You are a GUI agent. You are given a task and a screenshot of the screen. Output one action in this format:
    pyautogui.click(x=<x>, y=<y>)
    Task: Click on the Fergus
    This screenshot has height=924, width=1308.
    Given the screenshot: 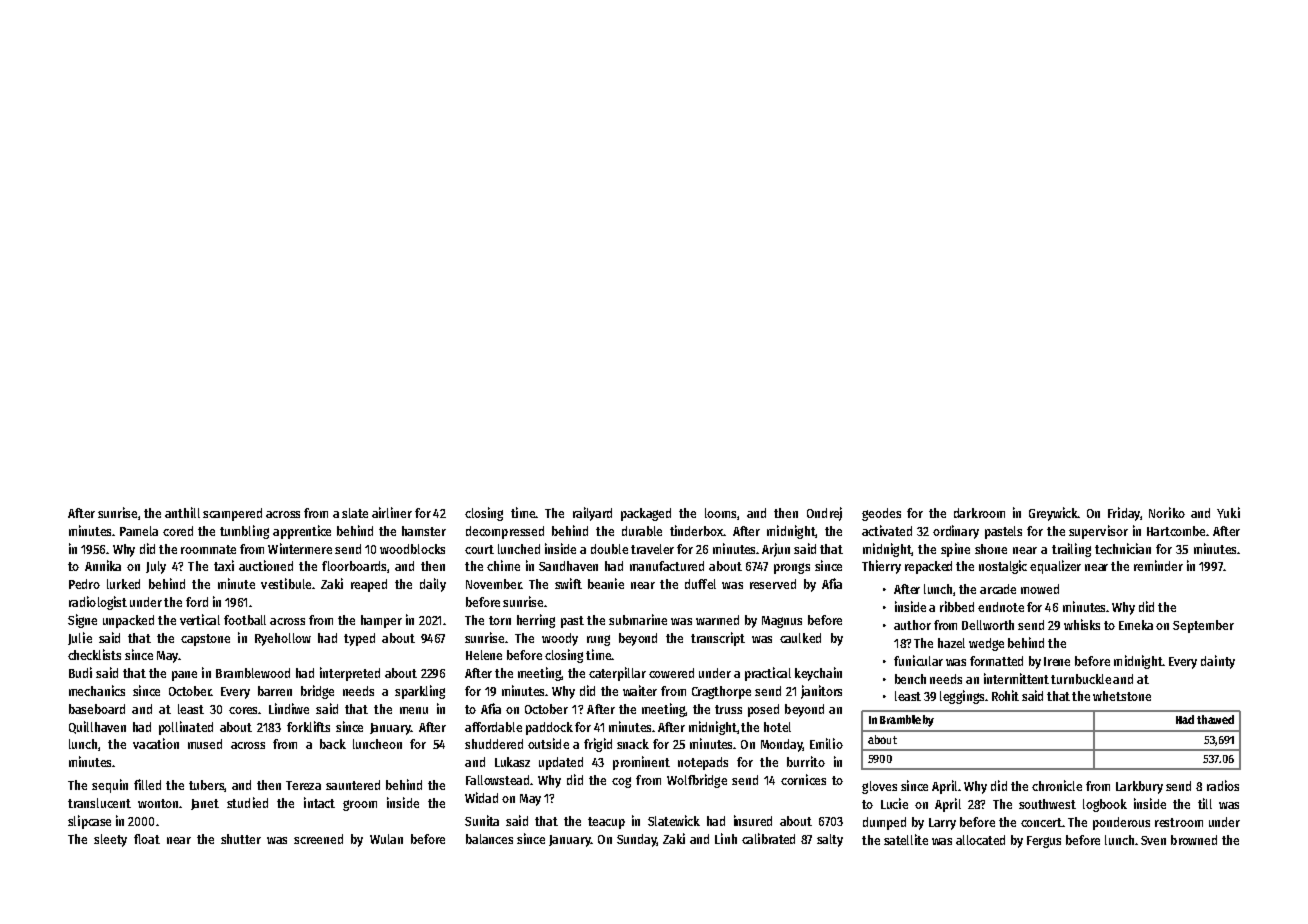 What is the action you would take?
    pyautogui.click(x=1044, y=842)
